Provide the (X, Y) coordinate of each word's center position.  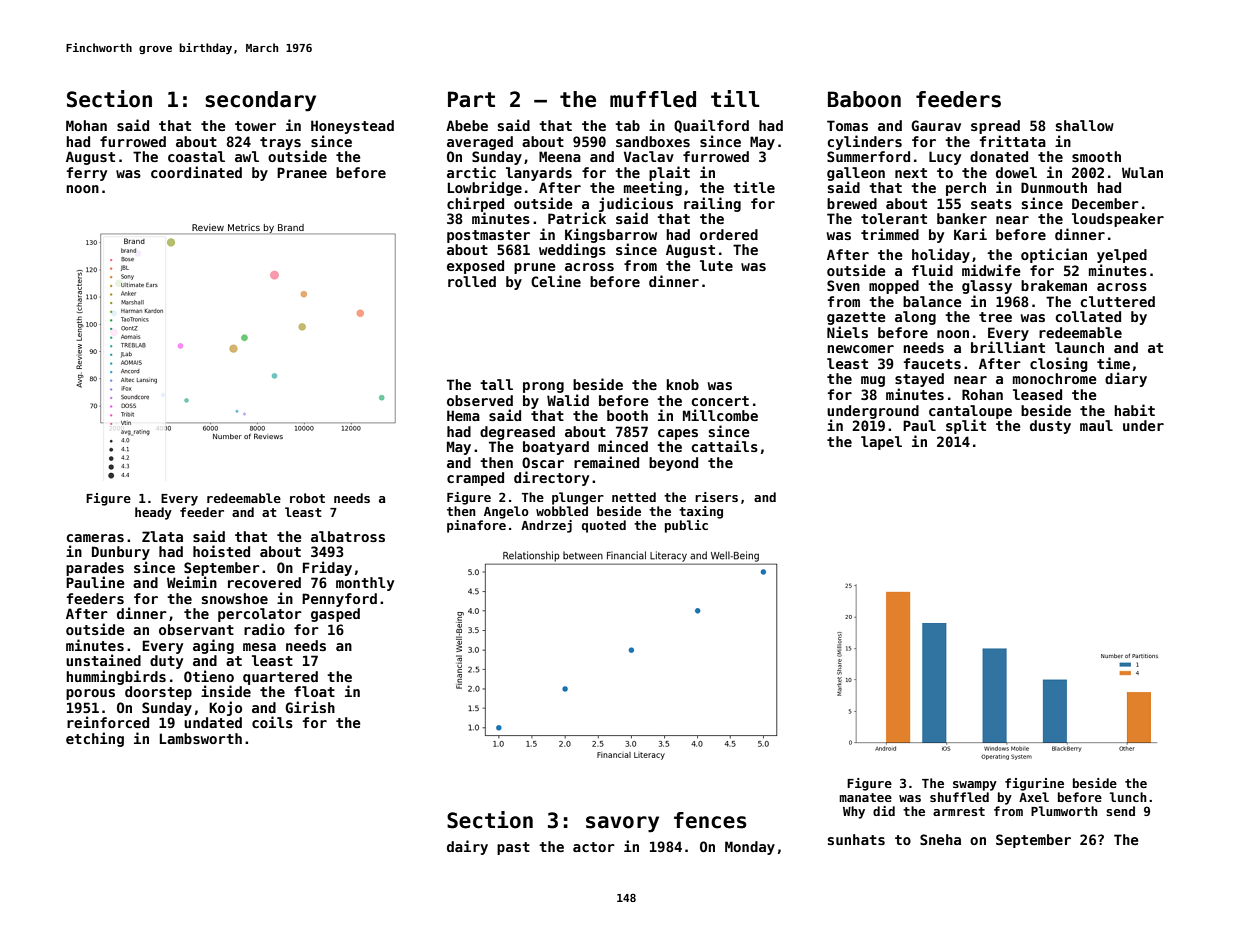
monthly (365, 584)
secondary (260, 101)
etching (95, 739)
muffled (653, 99)
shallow (1085, 125)
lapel (881, 443)
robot (307, 498)
